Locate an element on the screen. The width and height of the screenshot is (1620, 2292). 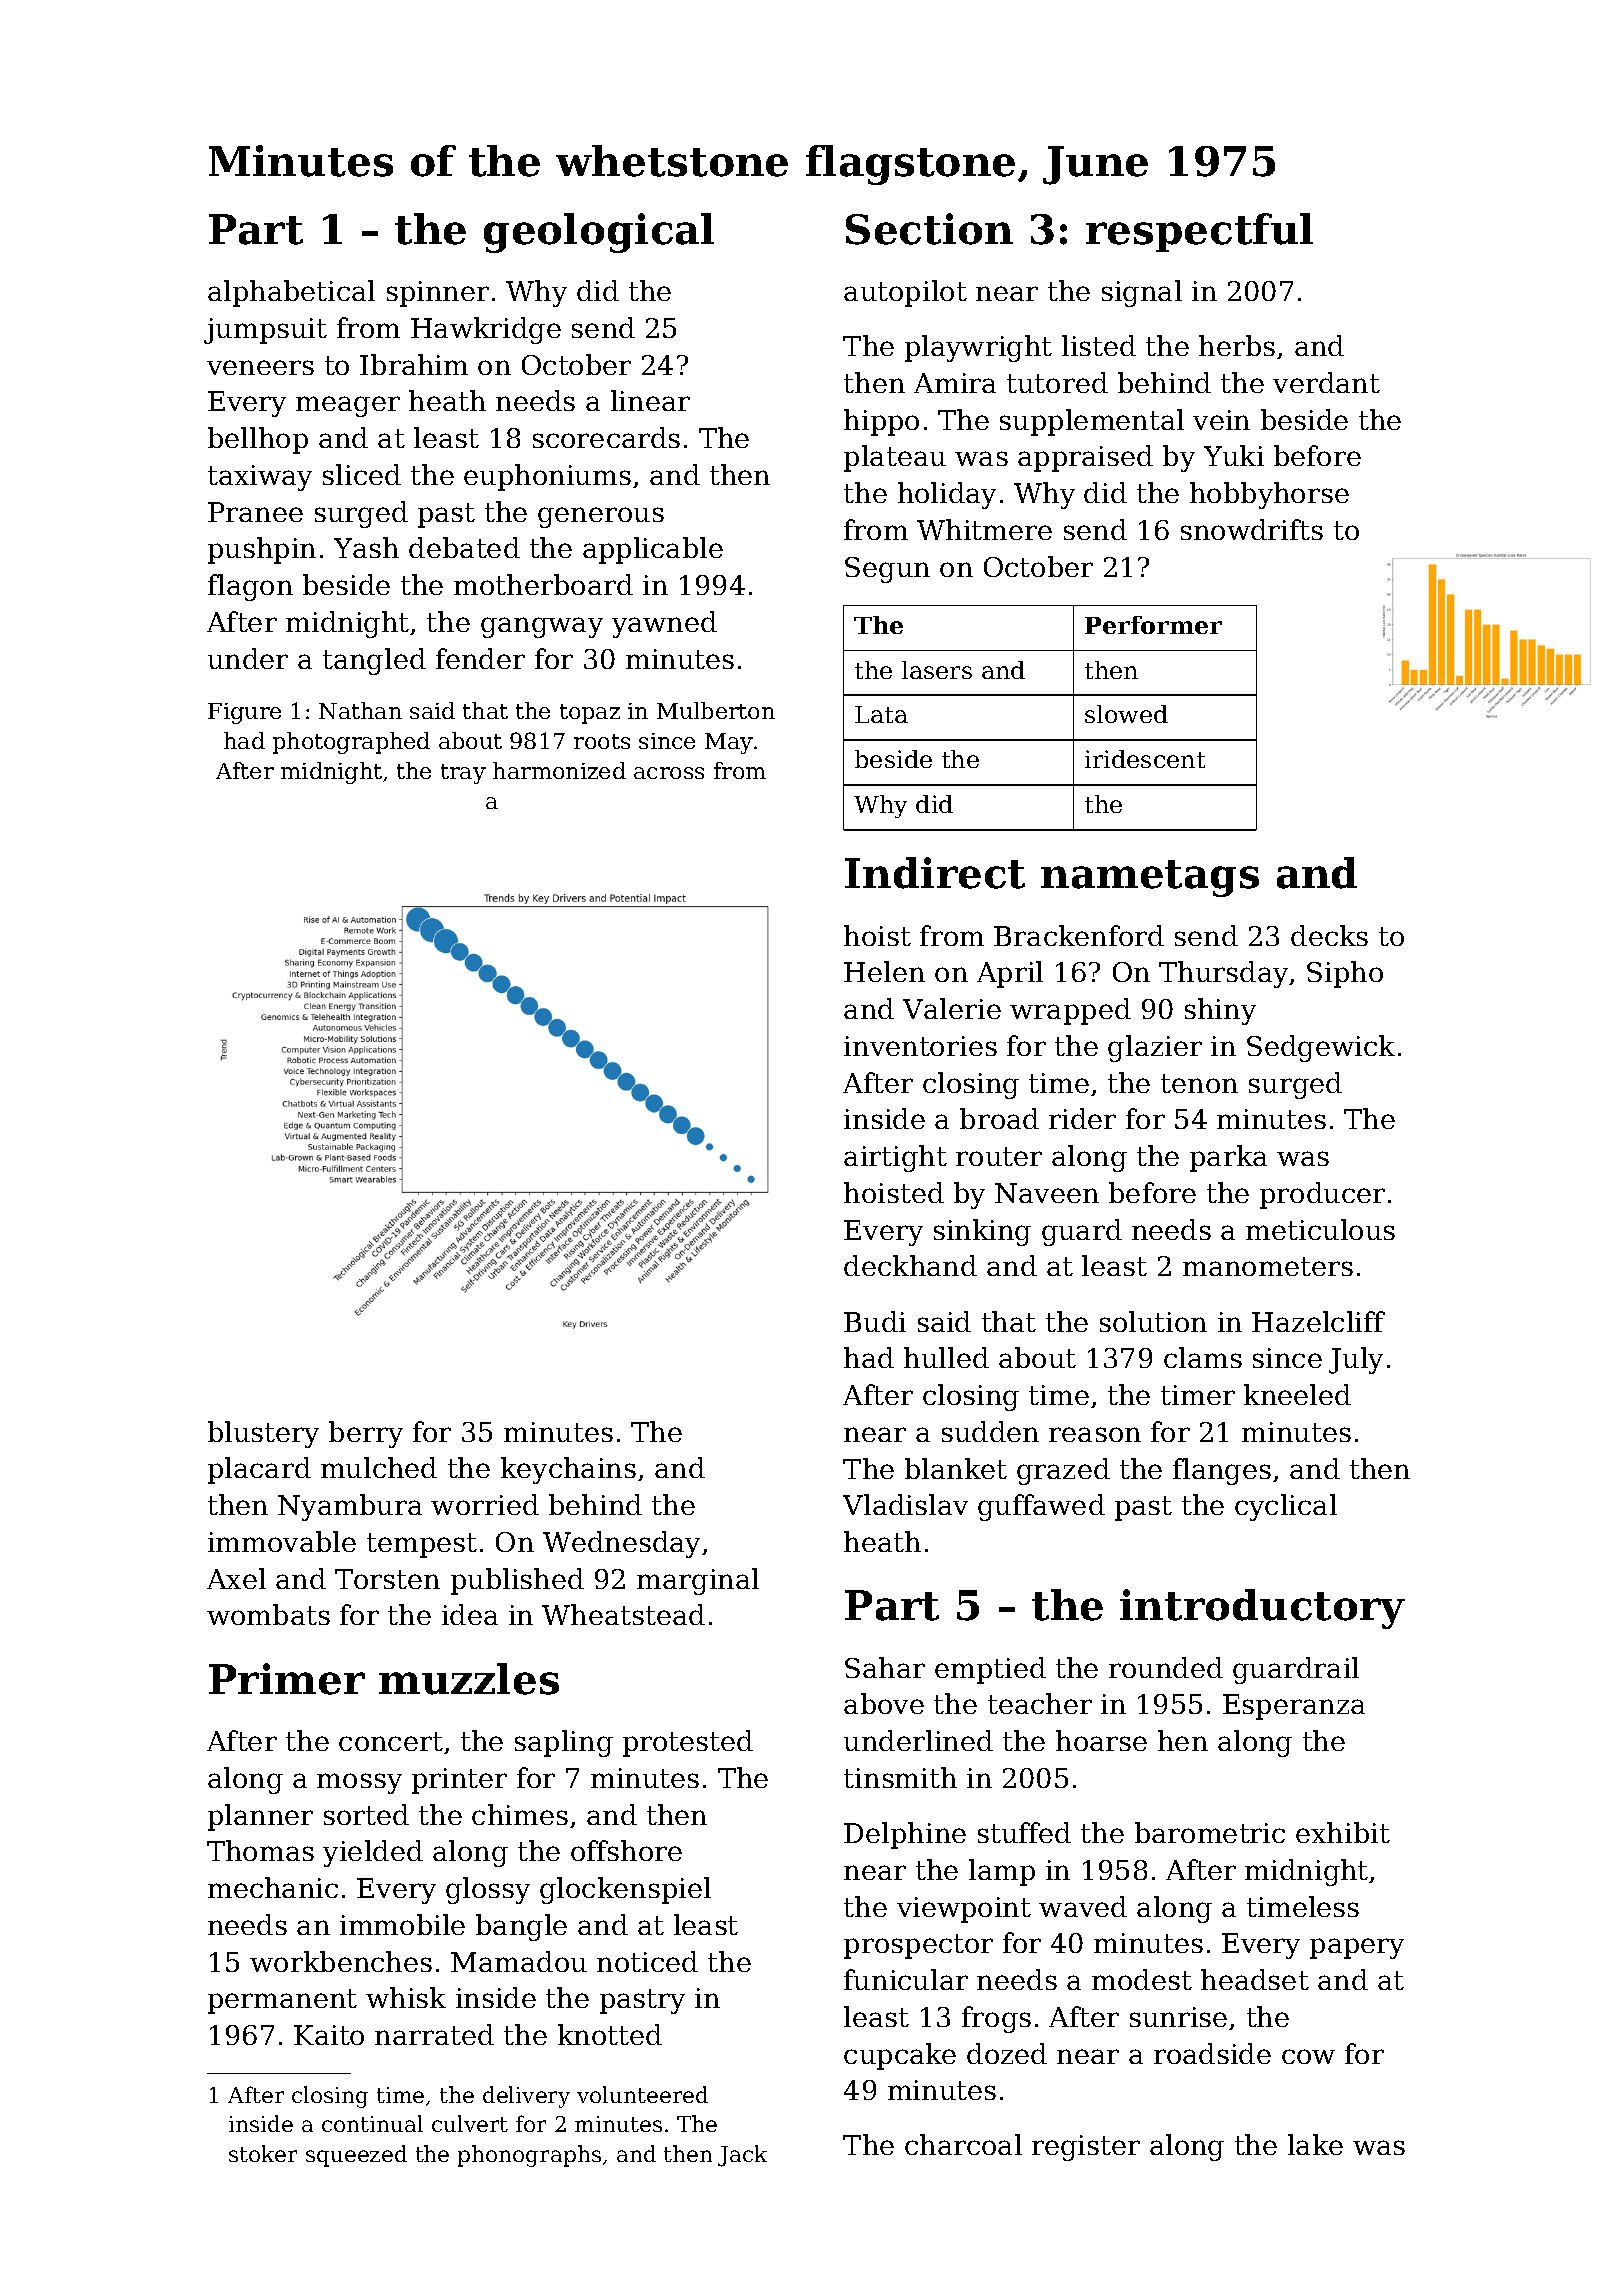
nametags is located at coordinates (1150, 878).
